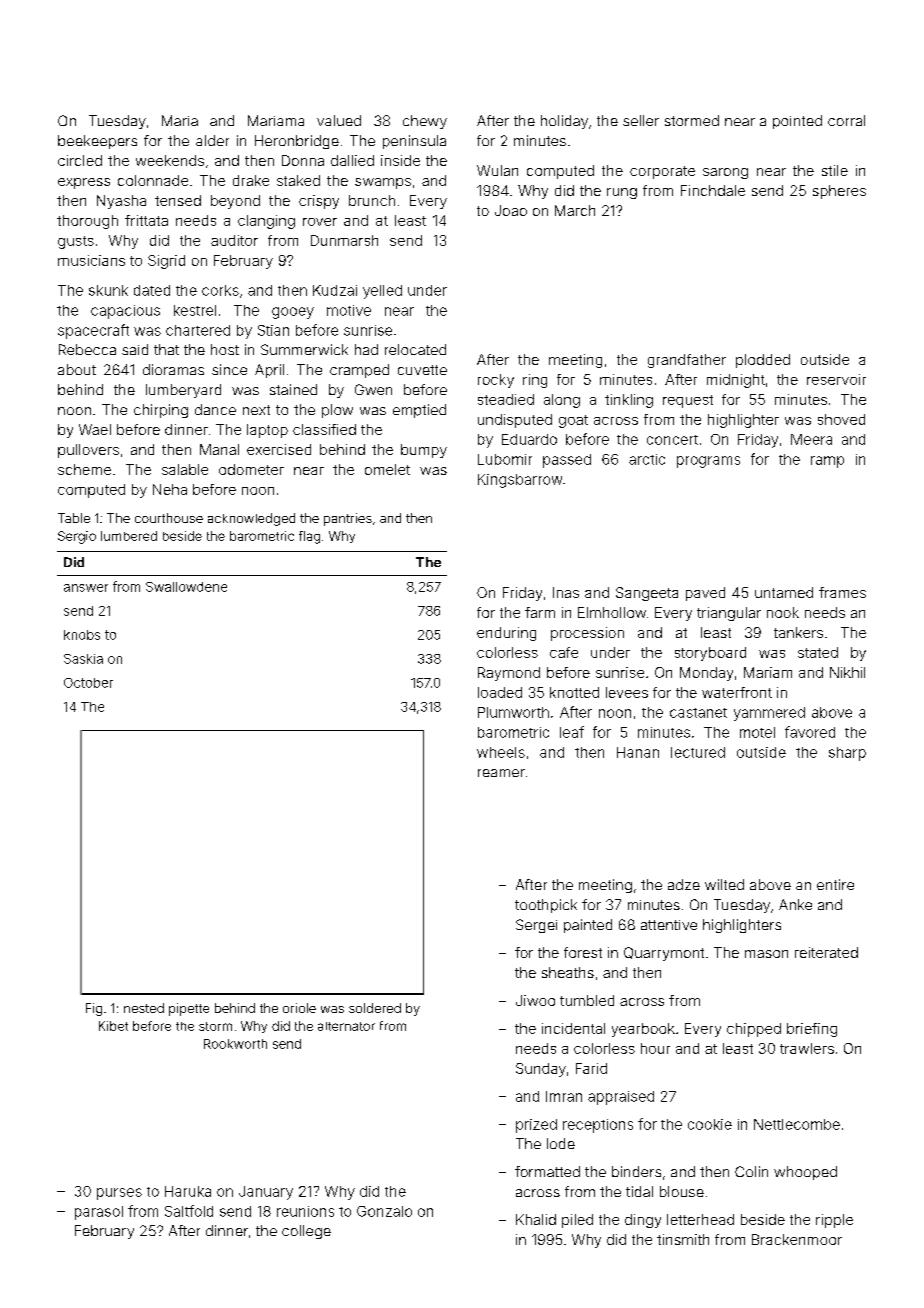 Image resolution: width=924 pixels, height=1308 pixels. Describe the element at coordinates (797, 1239) in the page. I see `Brackenmoor` at that location.
